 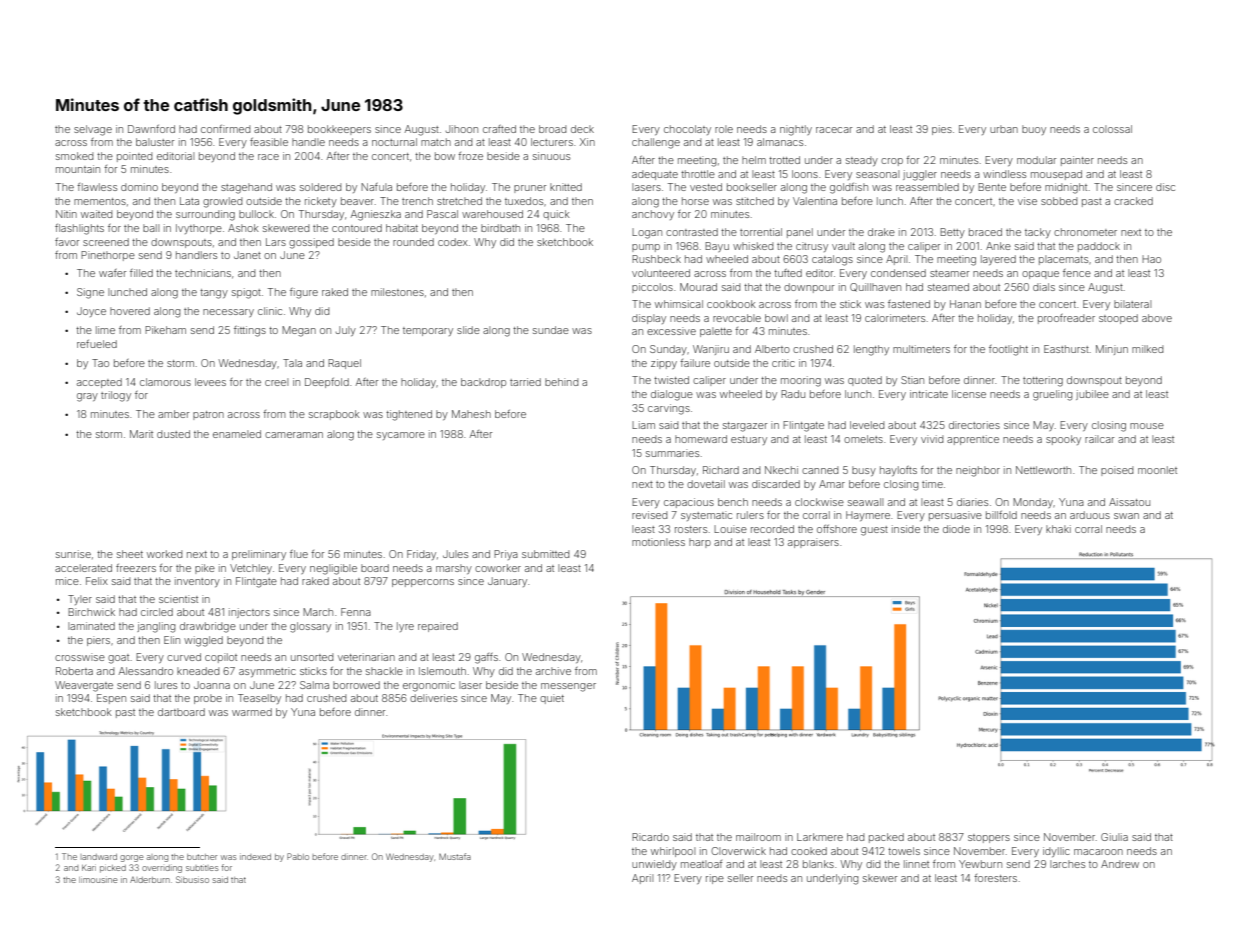 What do you see at coordinates (111, 699) in the image?
I see `Espen` at bounding box center [111, 699].
